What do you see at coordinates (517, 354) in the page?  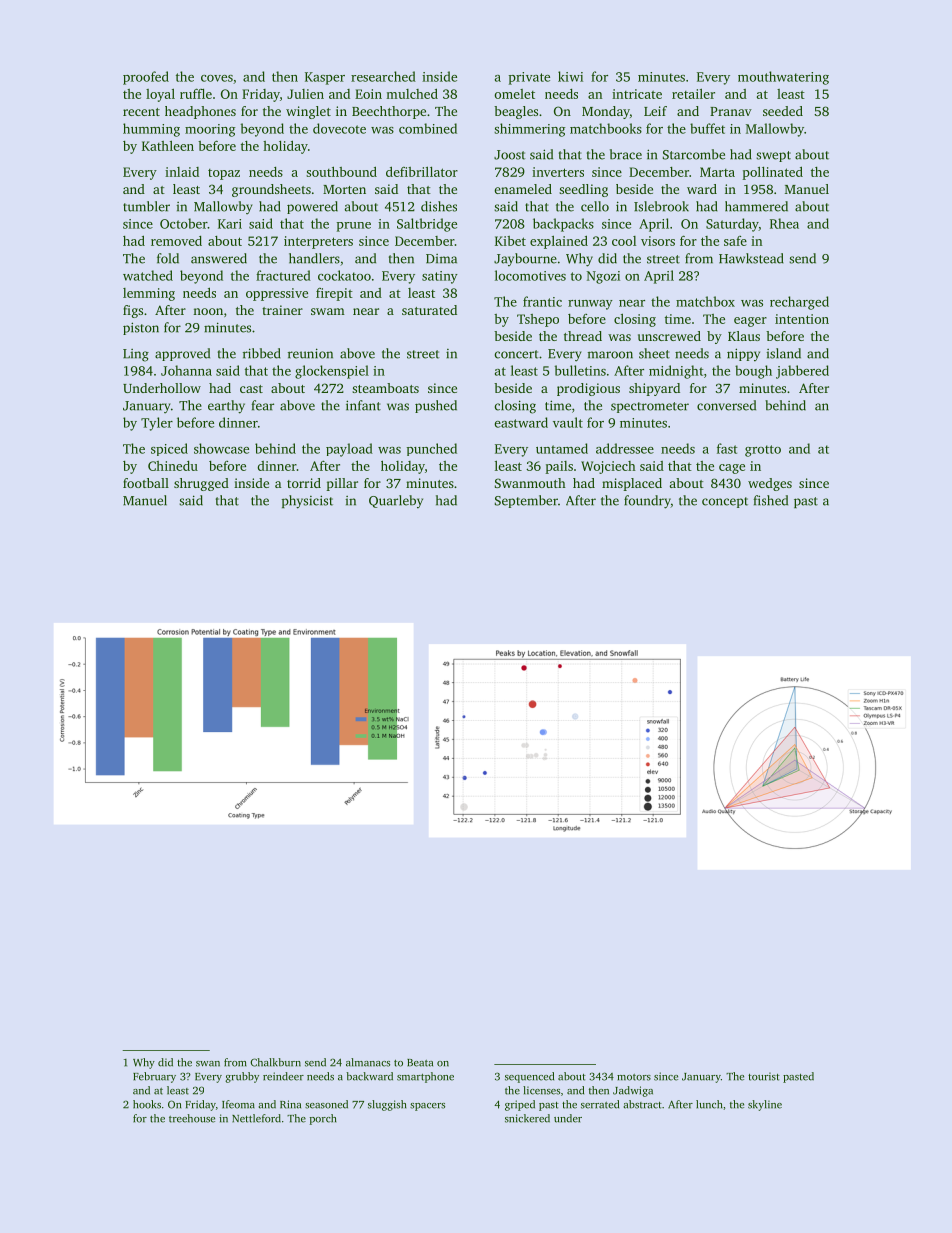 I see `concert` at bounding box center [517, 354].
